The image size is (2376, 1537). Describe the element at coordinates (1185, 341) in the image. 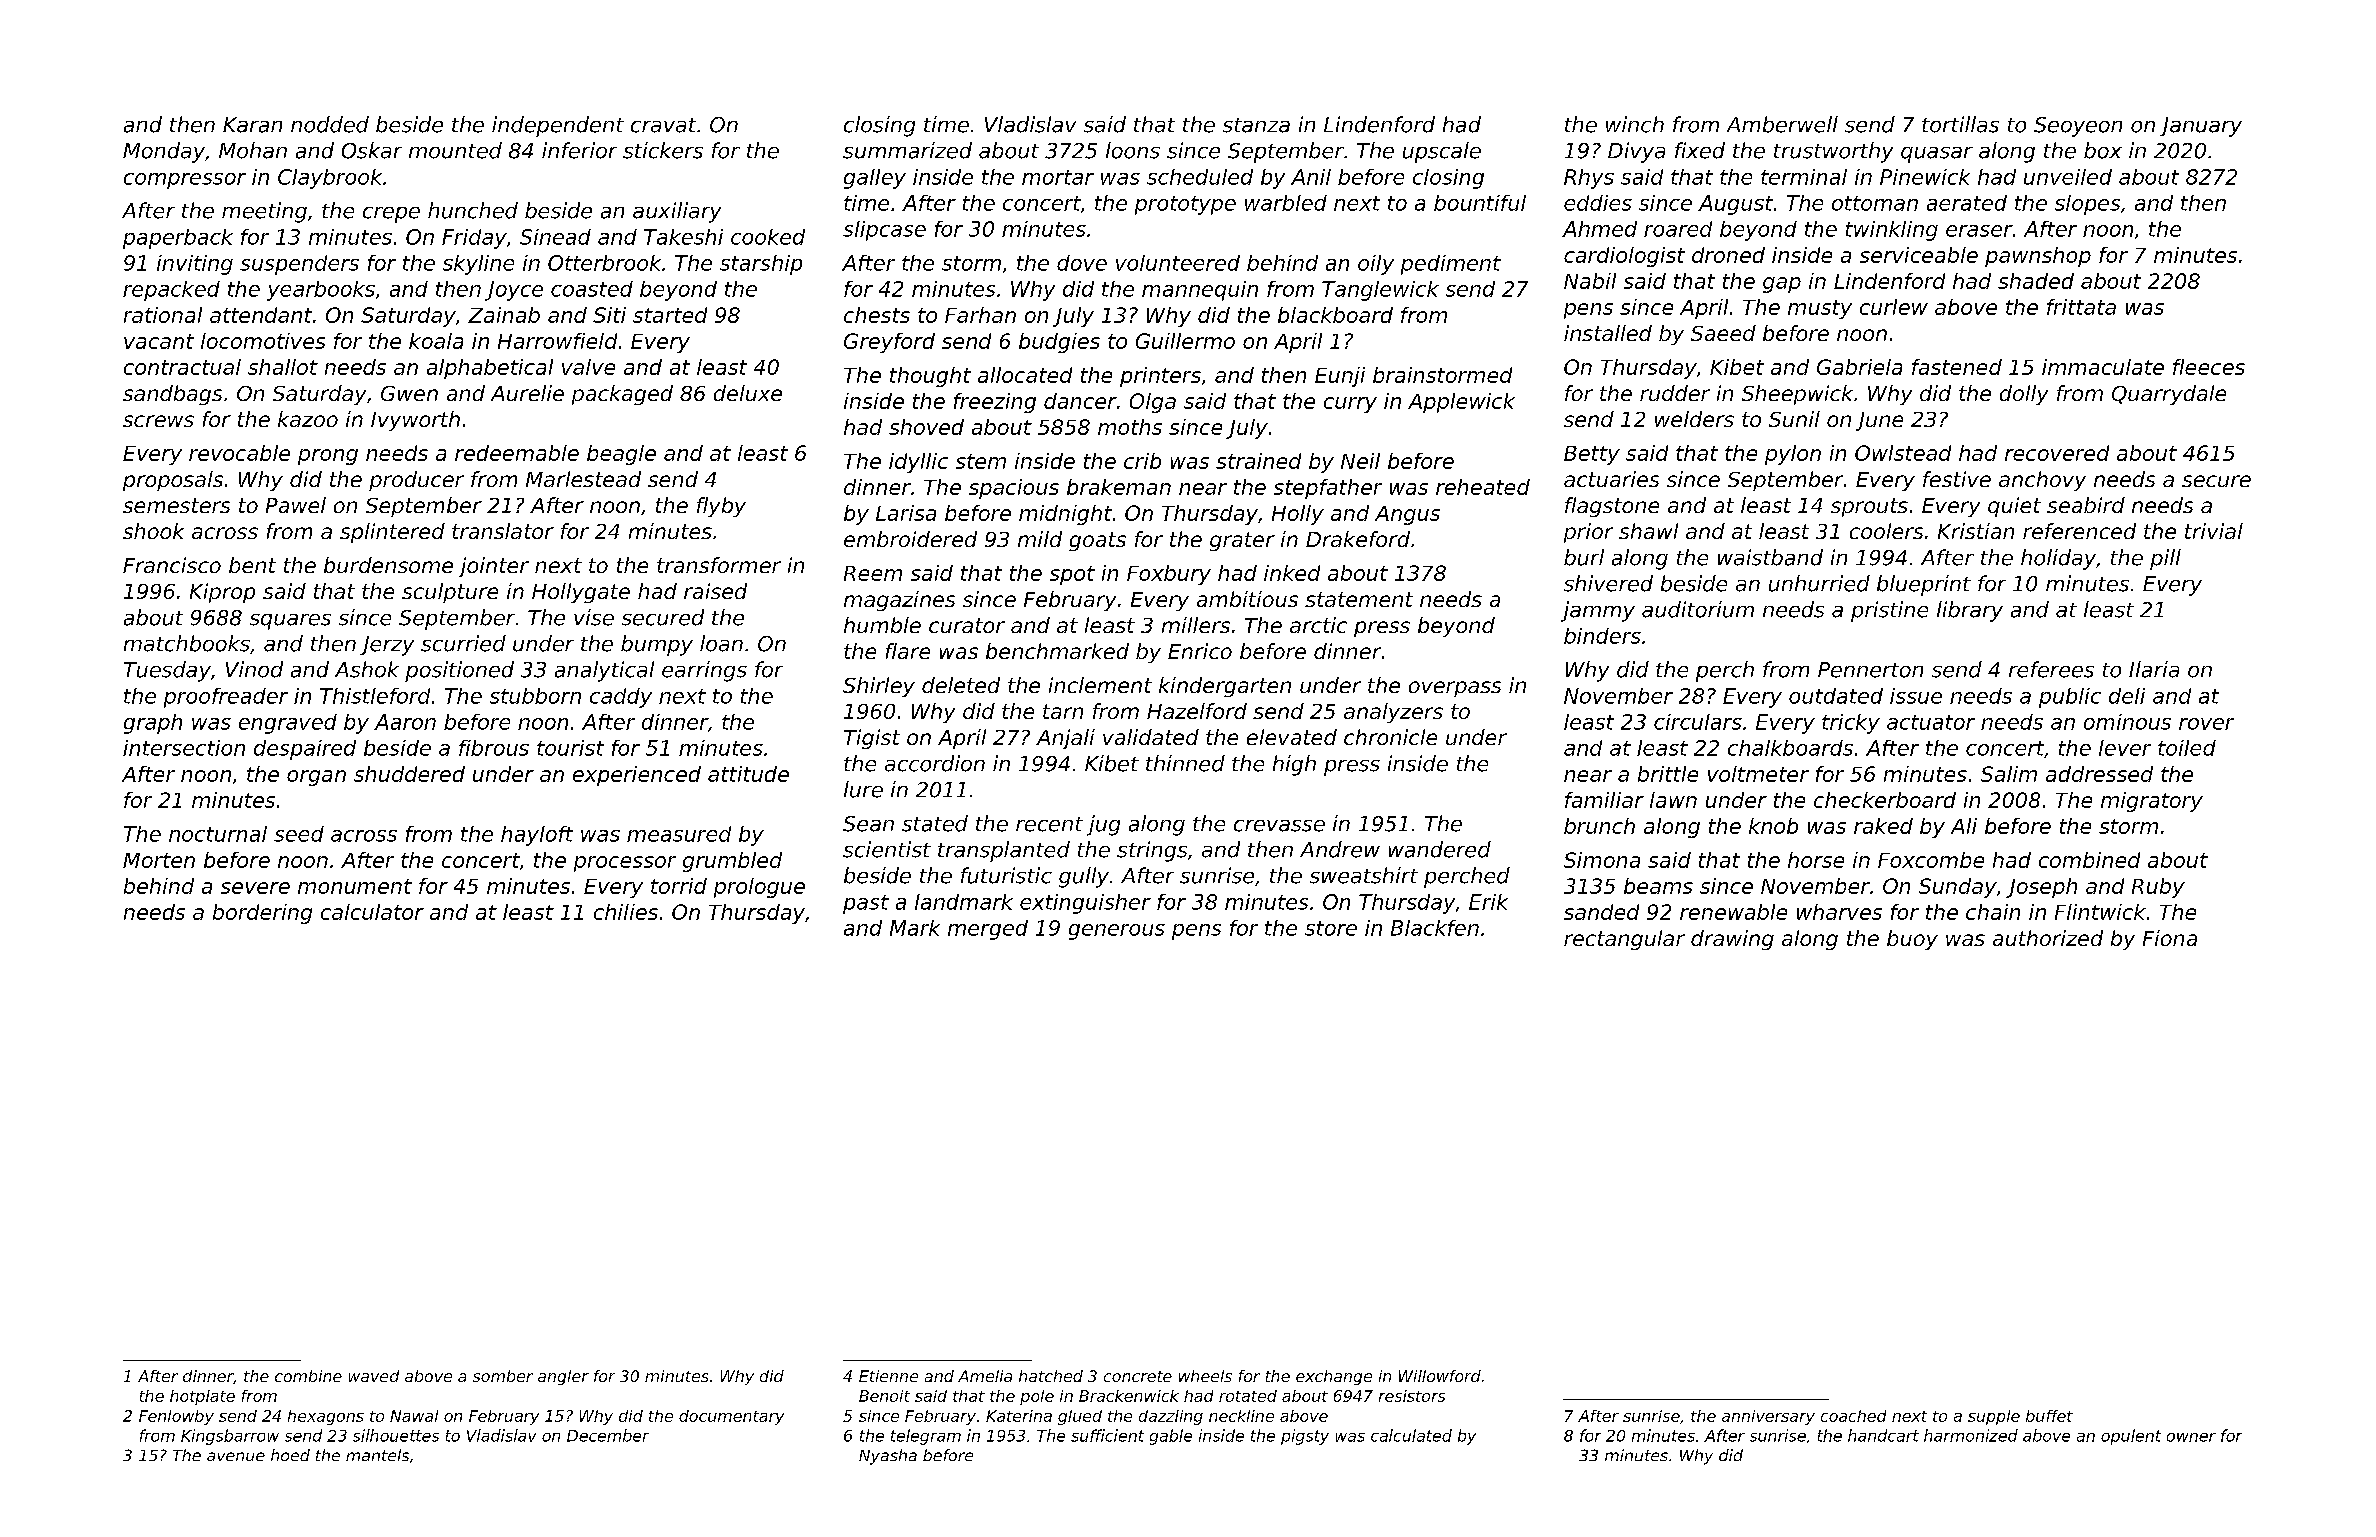

I see `Guillermo` at that location.
